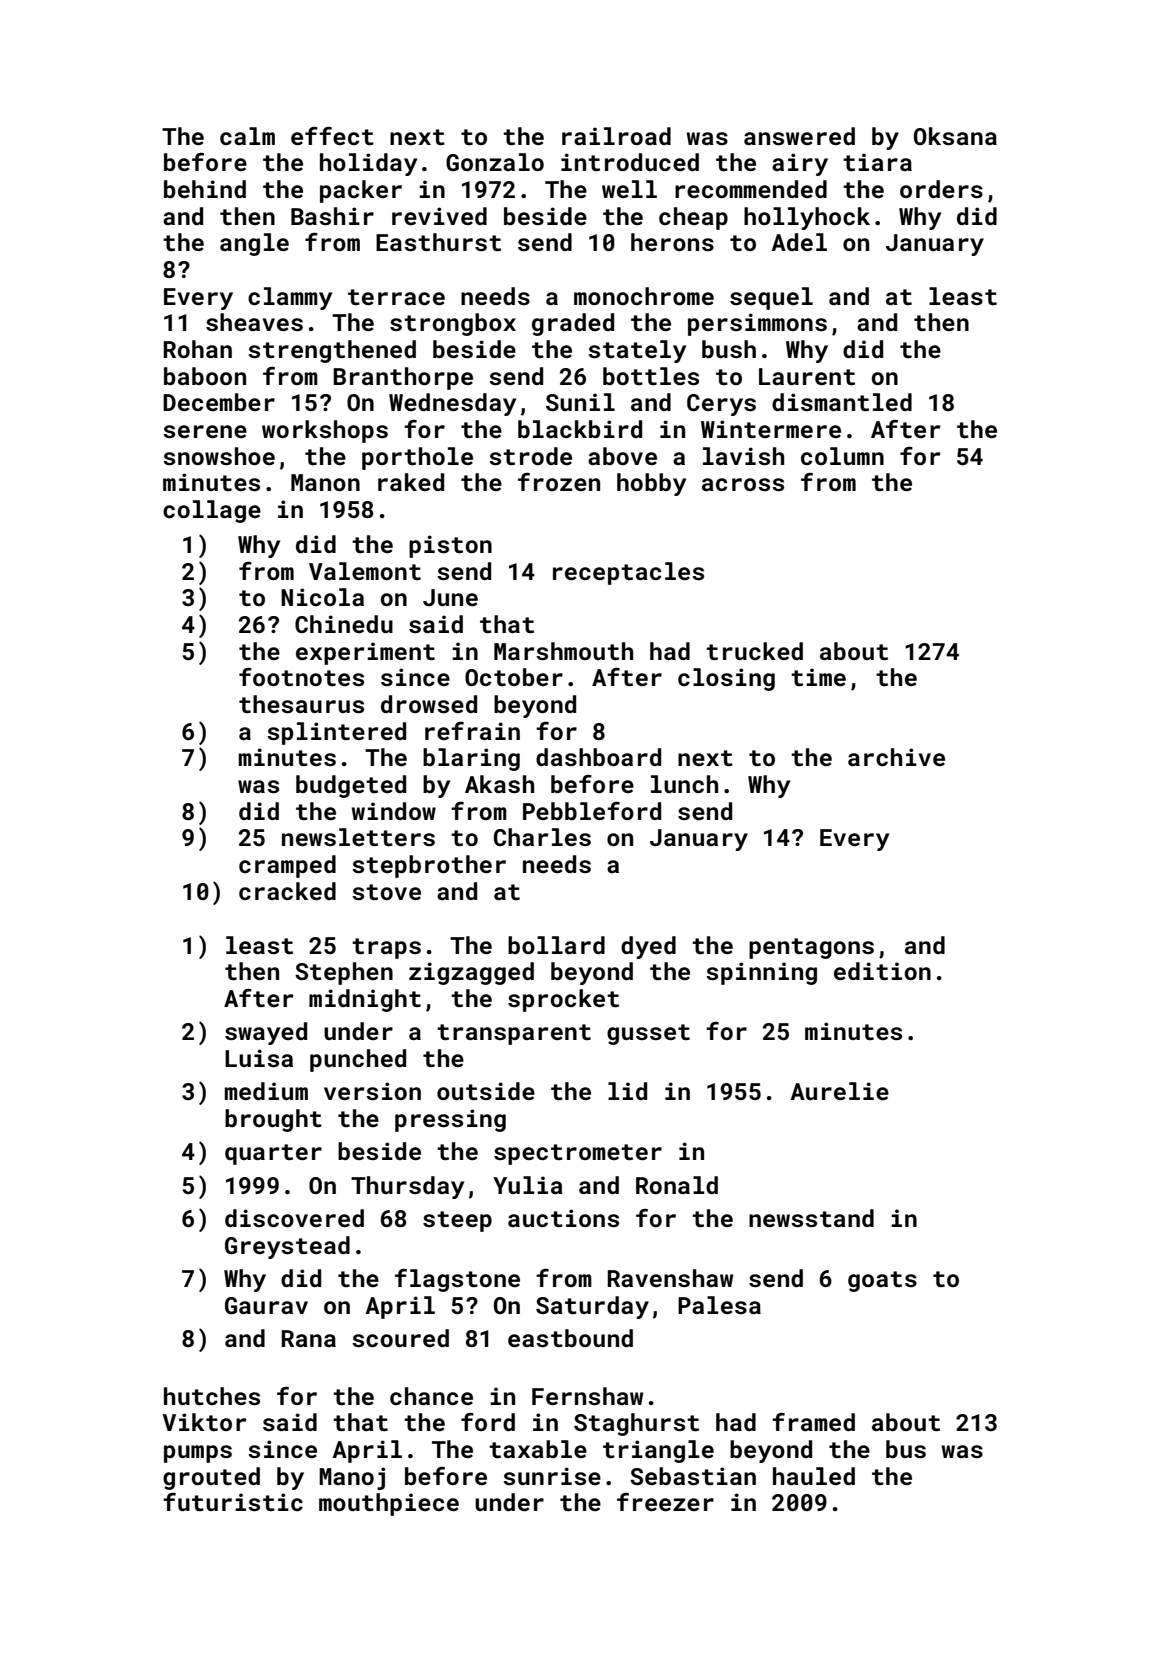 The image size is (1165, 1654). What do you see at coordinates (389, 1504) in the document?
I see `mouthpiece` at bounding box center [389, 1504].
